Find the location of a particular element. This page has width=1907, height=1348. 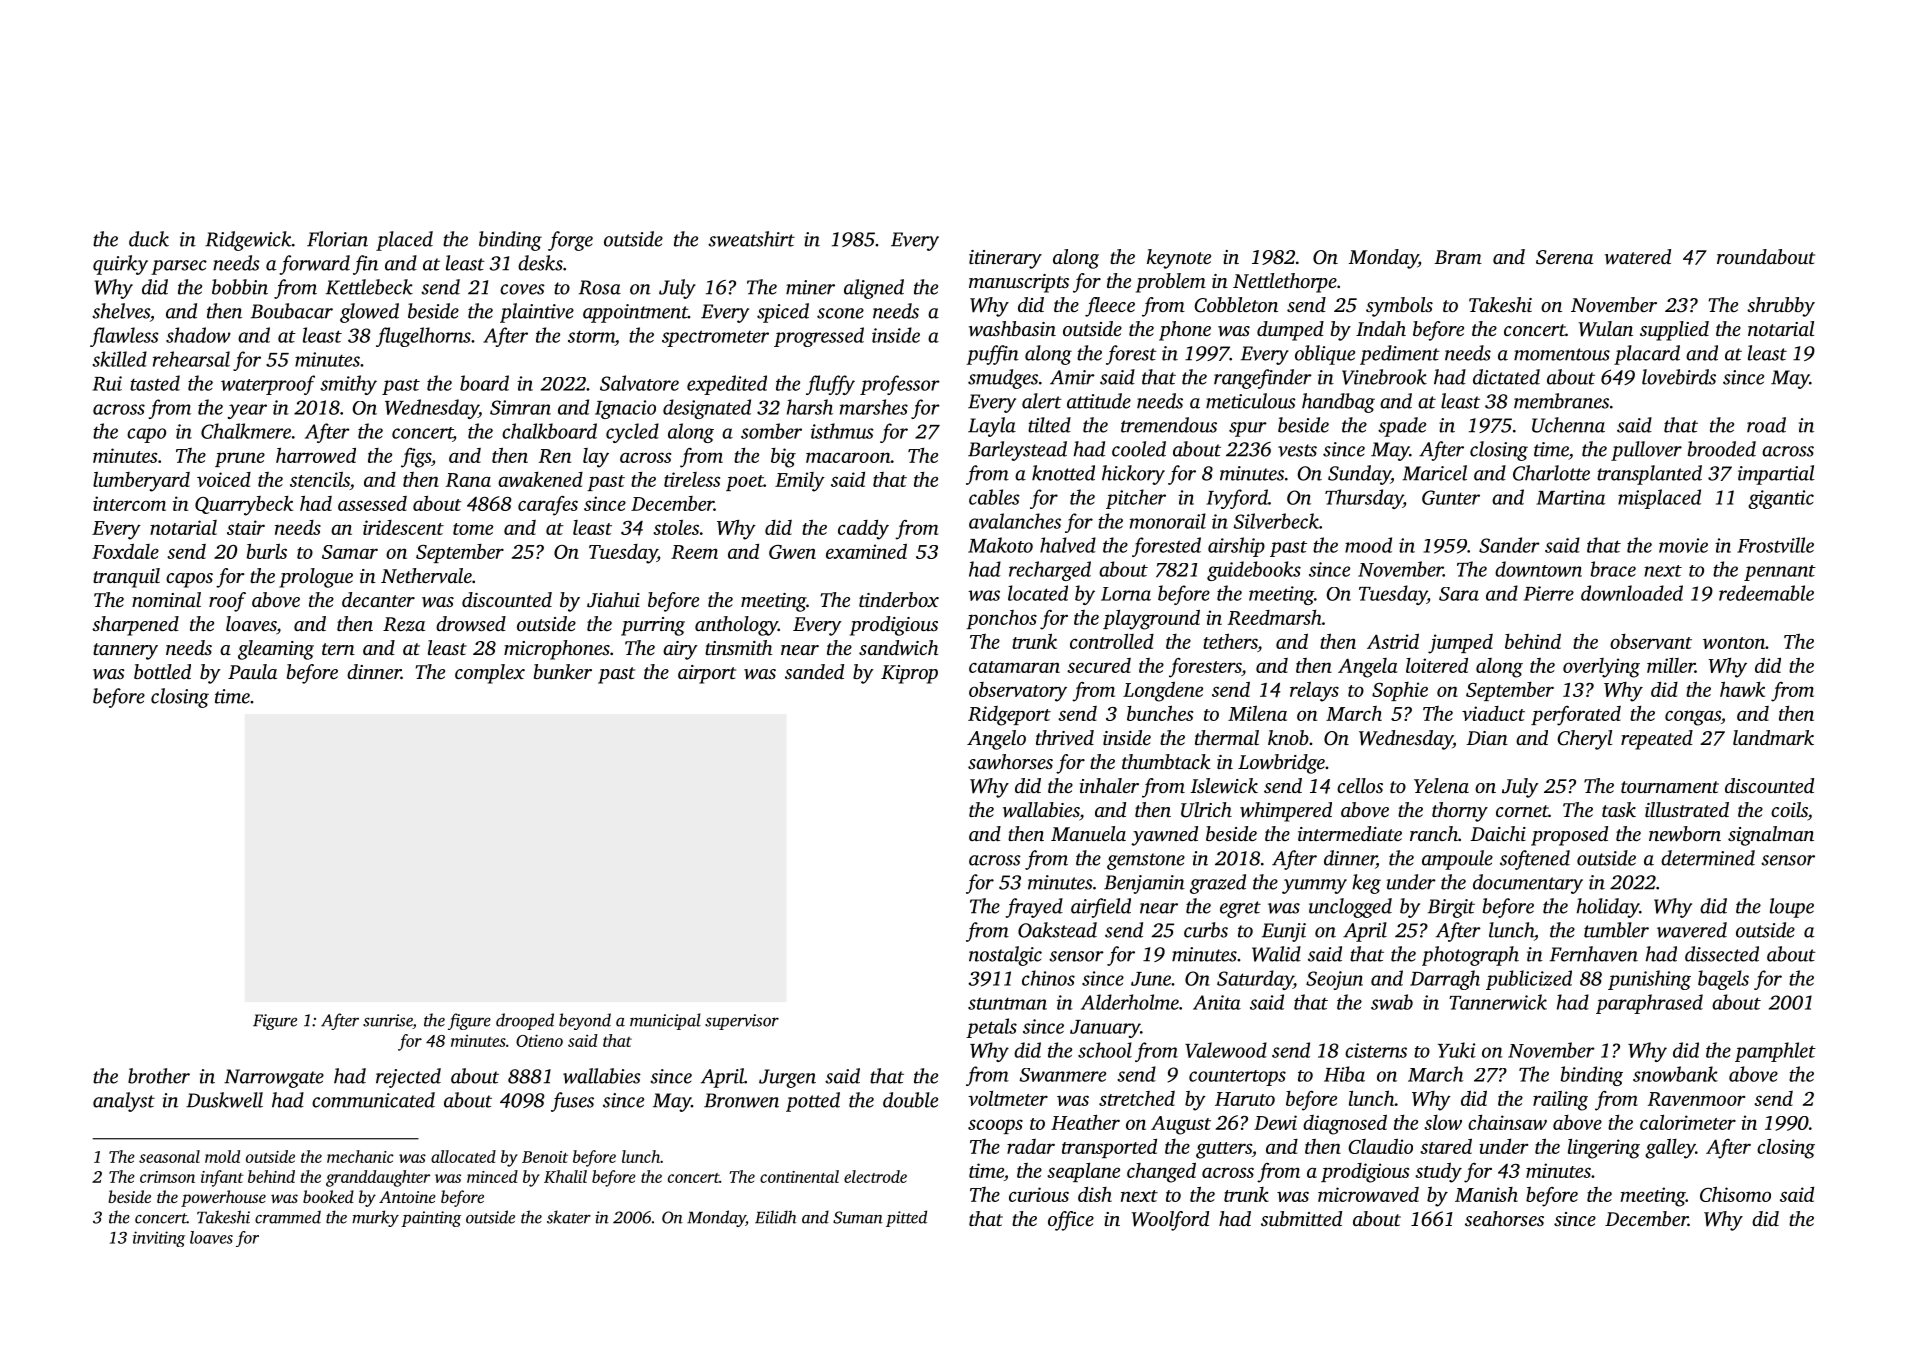

forge is located at coordinates (570, 241).
